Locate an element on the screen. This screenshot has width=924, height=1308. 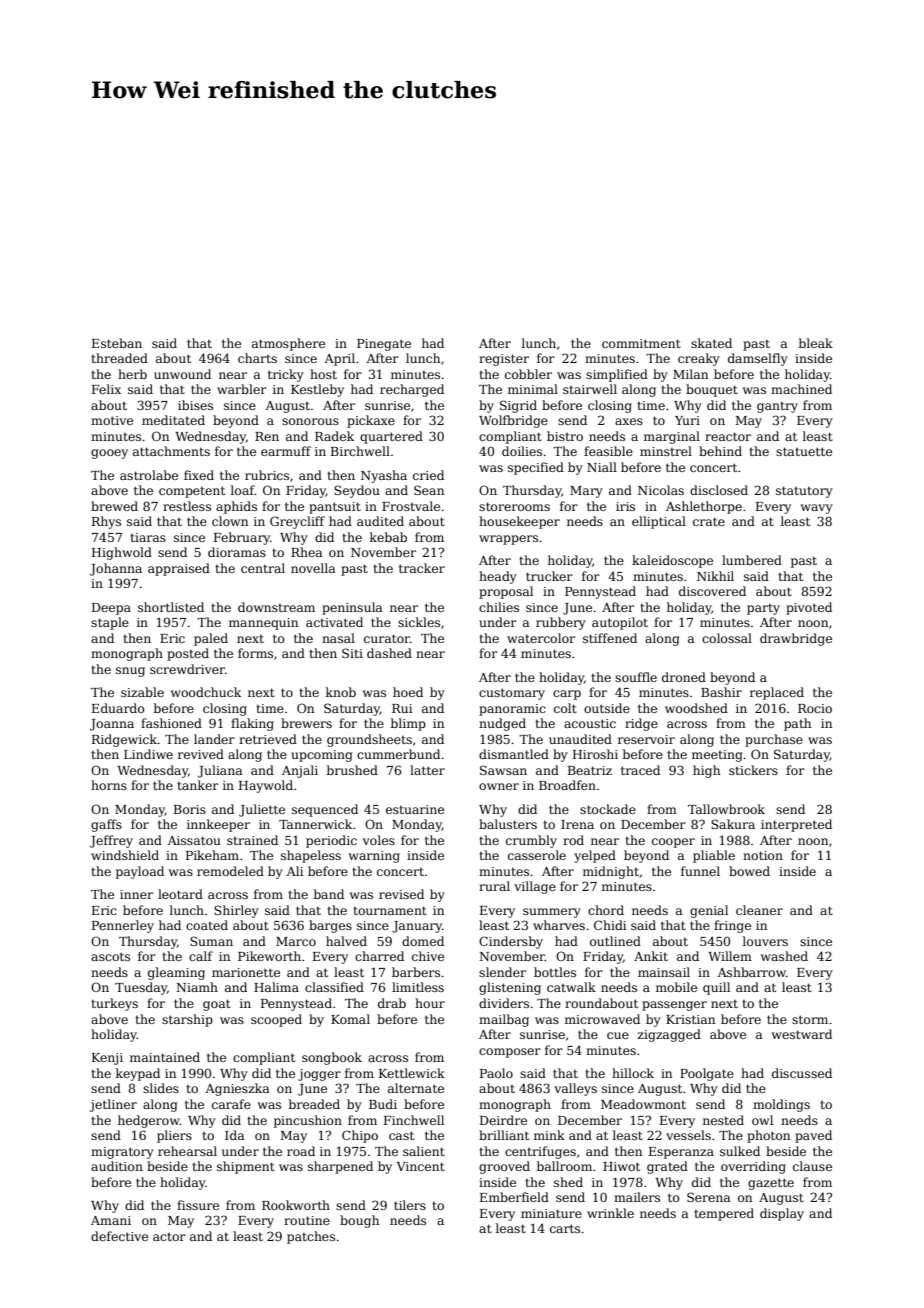
panoramic is located at coordinates (512, 710).
